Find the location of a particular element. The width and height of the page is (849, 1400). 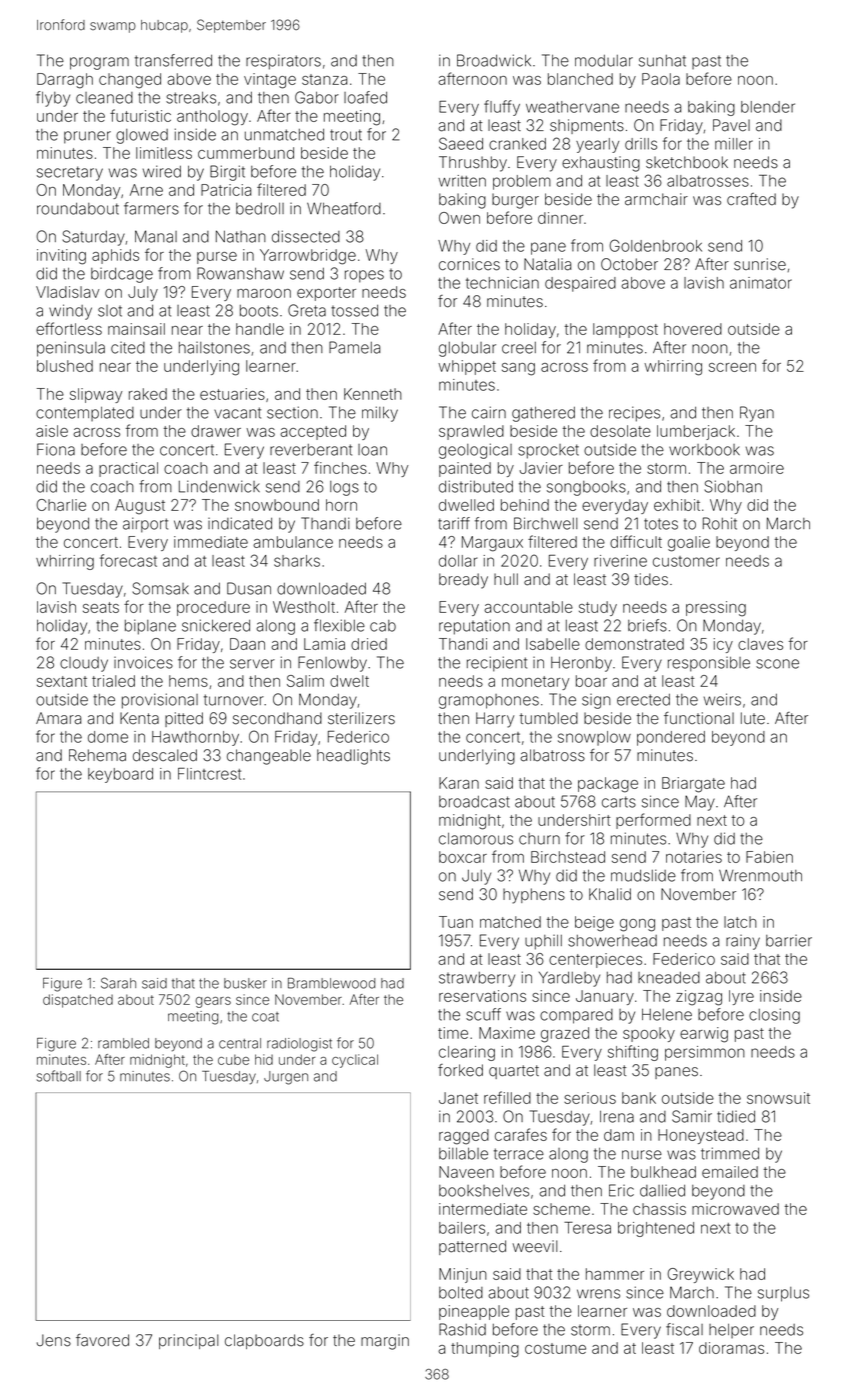

respirators is located at coordinates (283, 62).
